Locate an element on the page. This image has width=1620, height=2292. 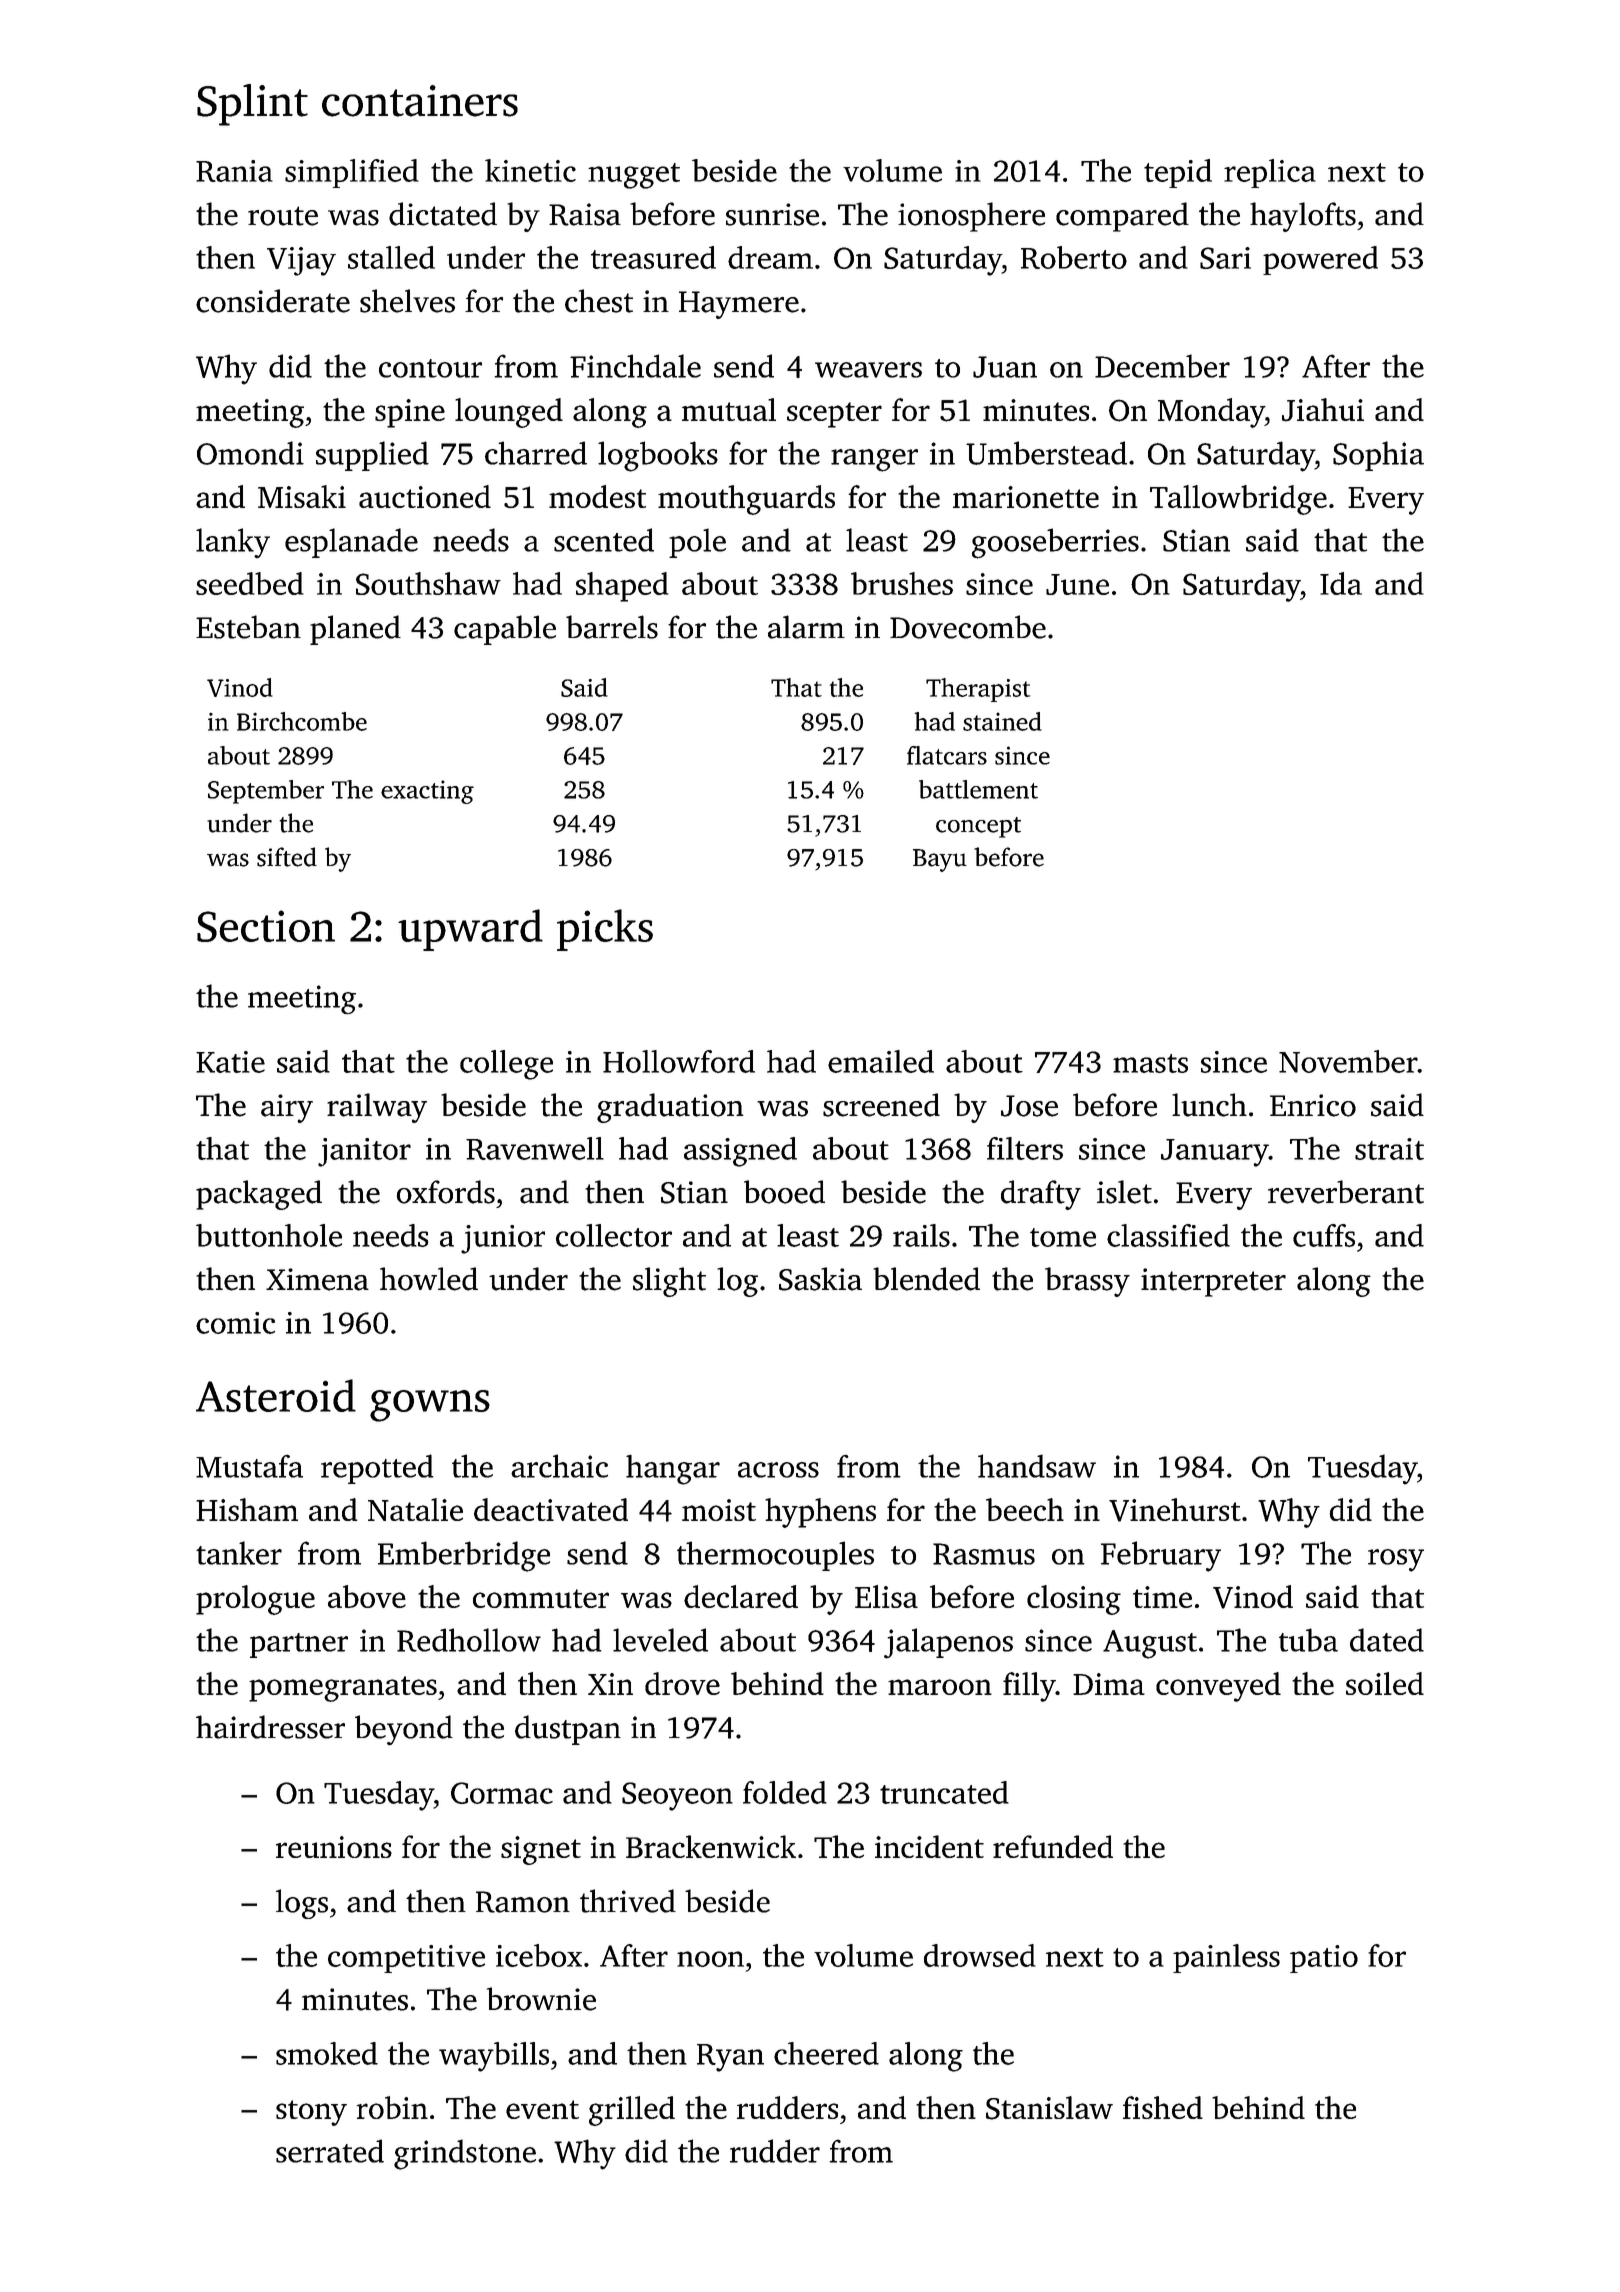
ranger is located at coordinates (874, 460).
